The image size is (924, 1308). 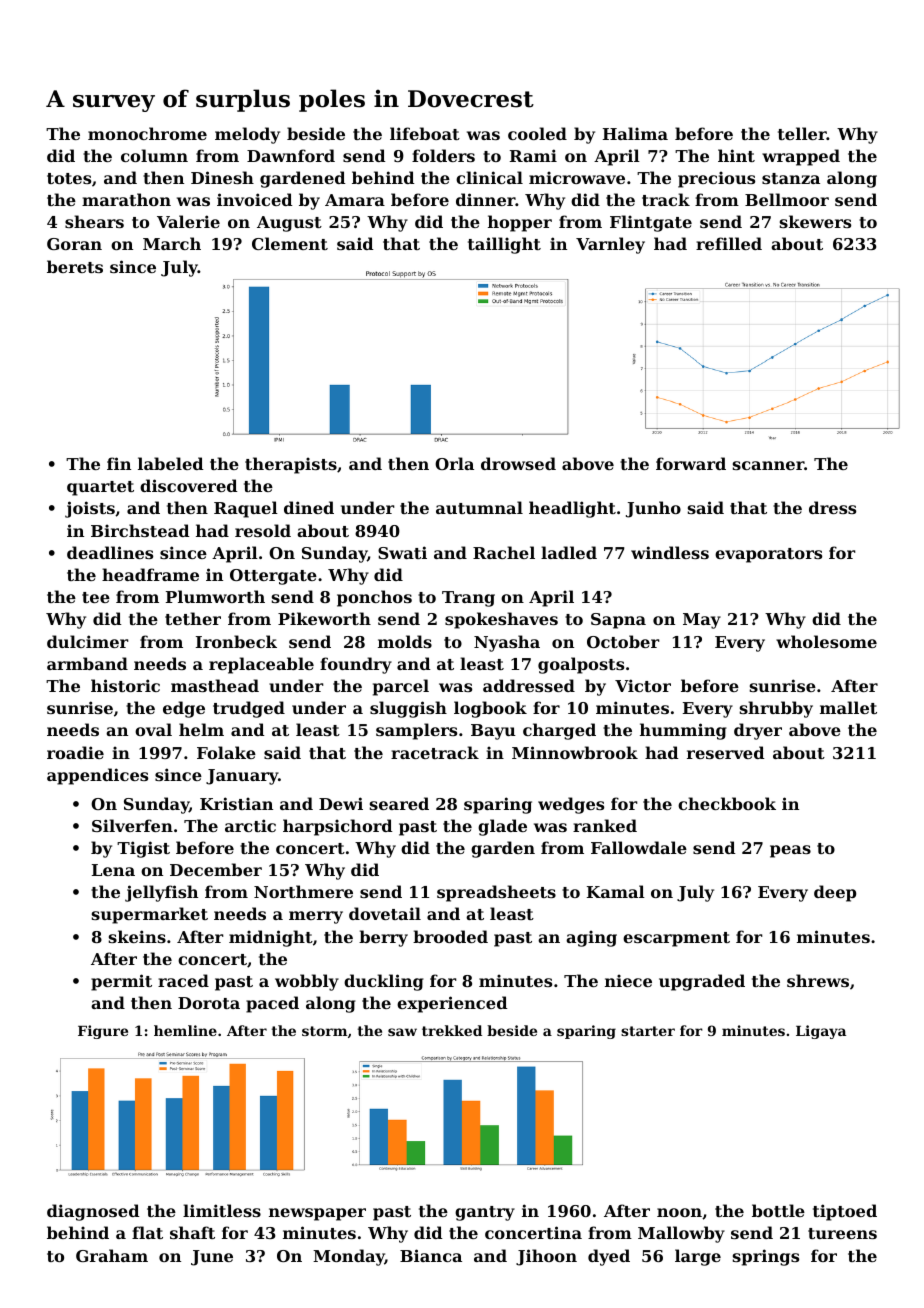 What do you see at coordinates (507, 643) in the screenshot?
I see `Nyasha` at bounding box center [507, 643].
